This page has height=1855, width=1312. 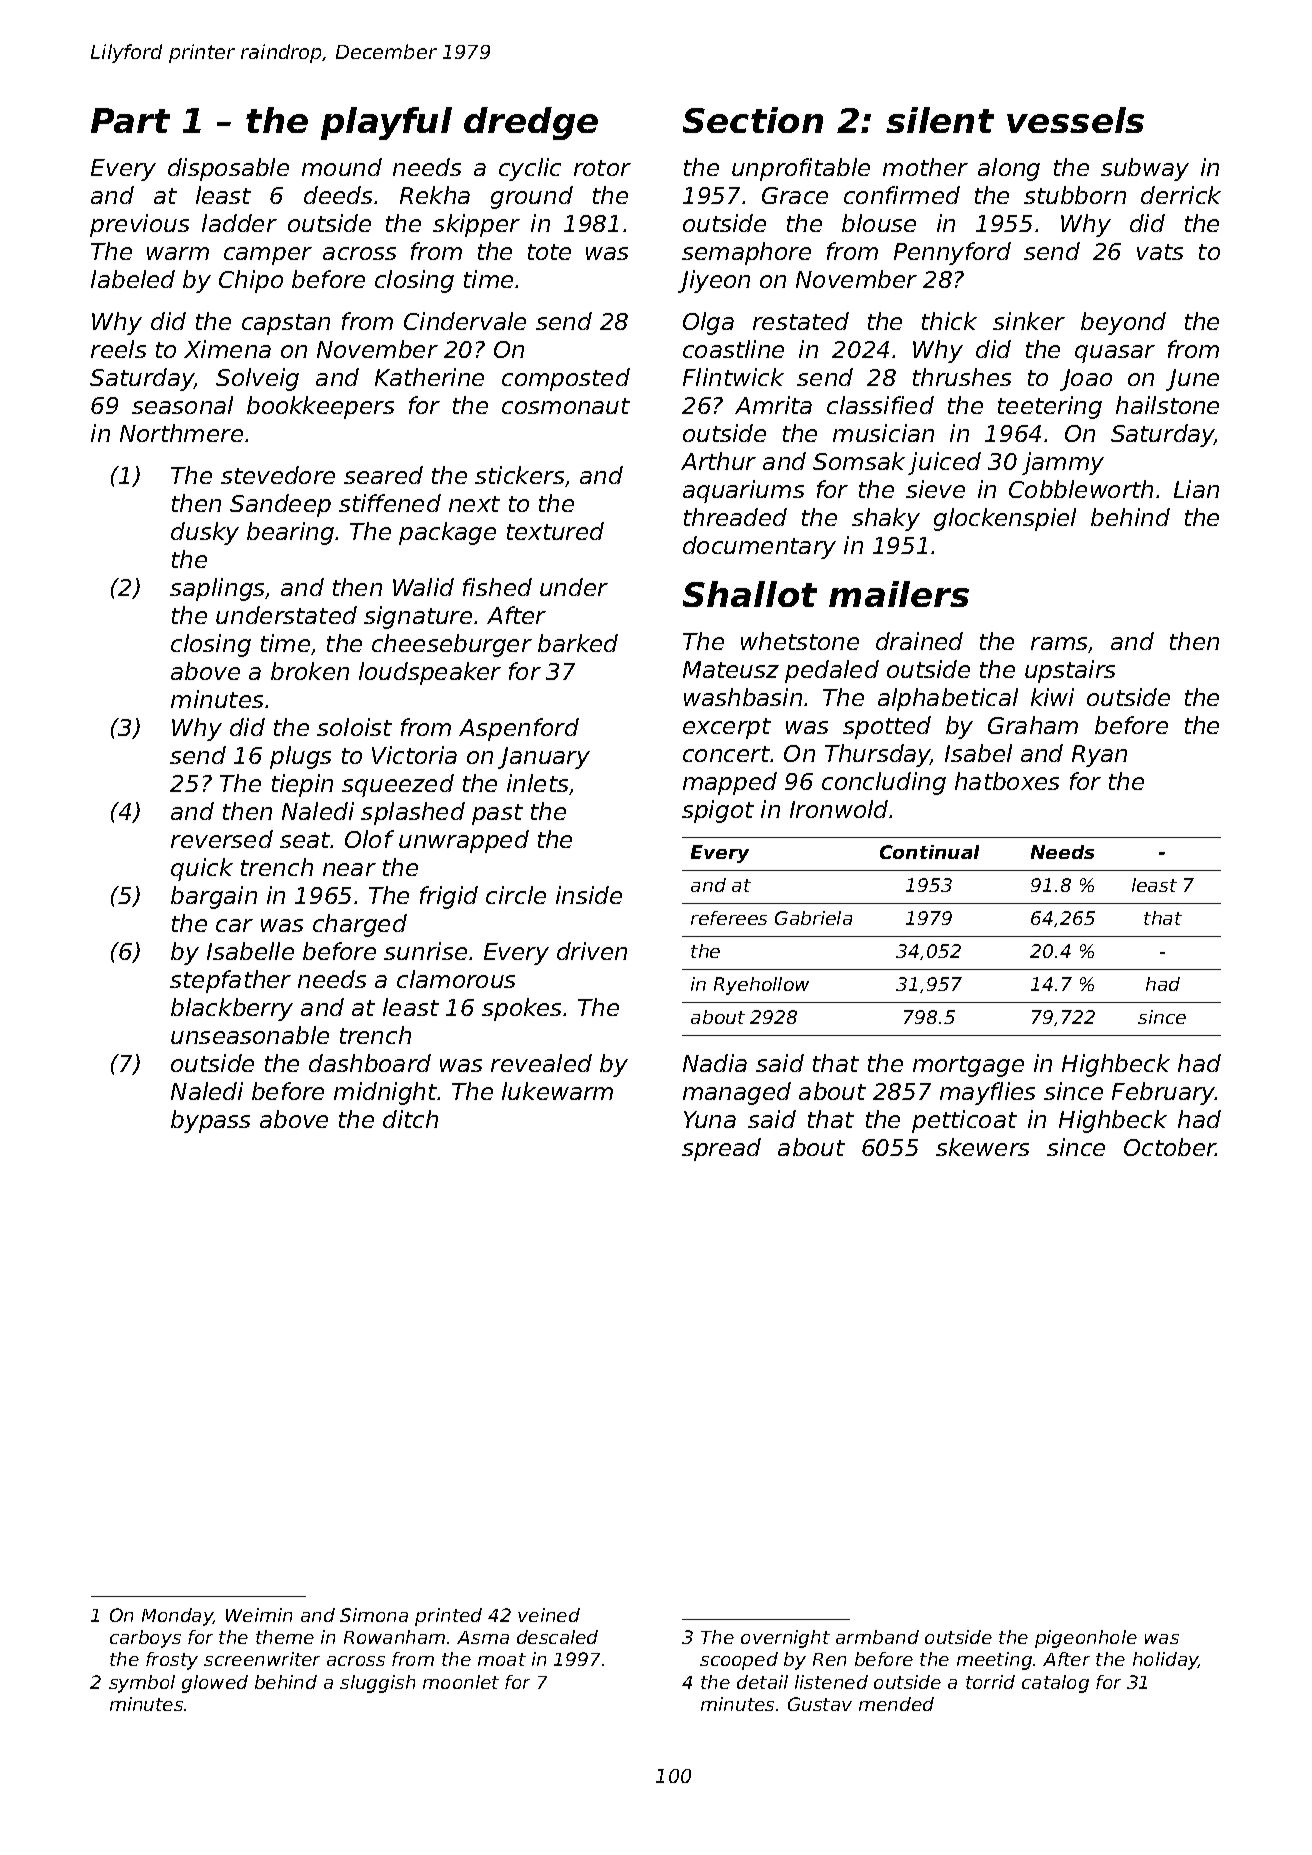 I want to click on Solveig, so click(x=257, y=379).
